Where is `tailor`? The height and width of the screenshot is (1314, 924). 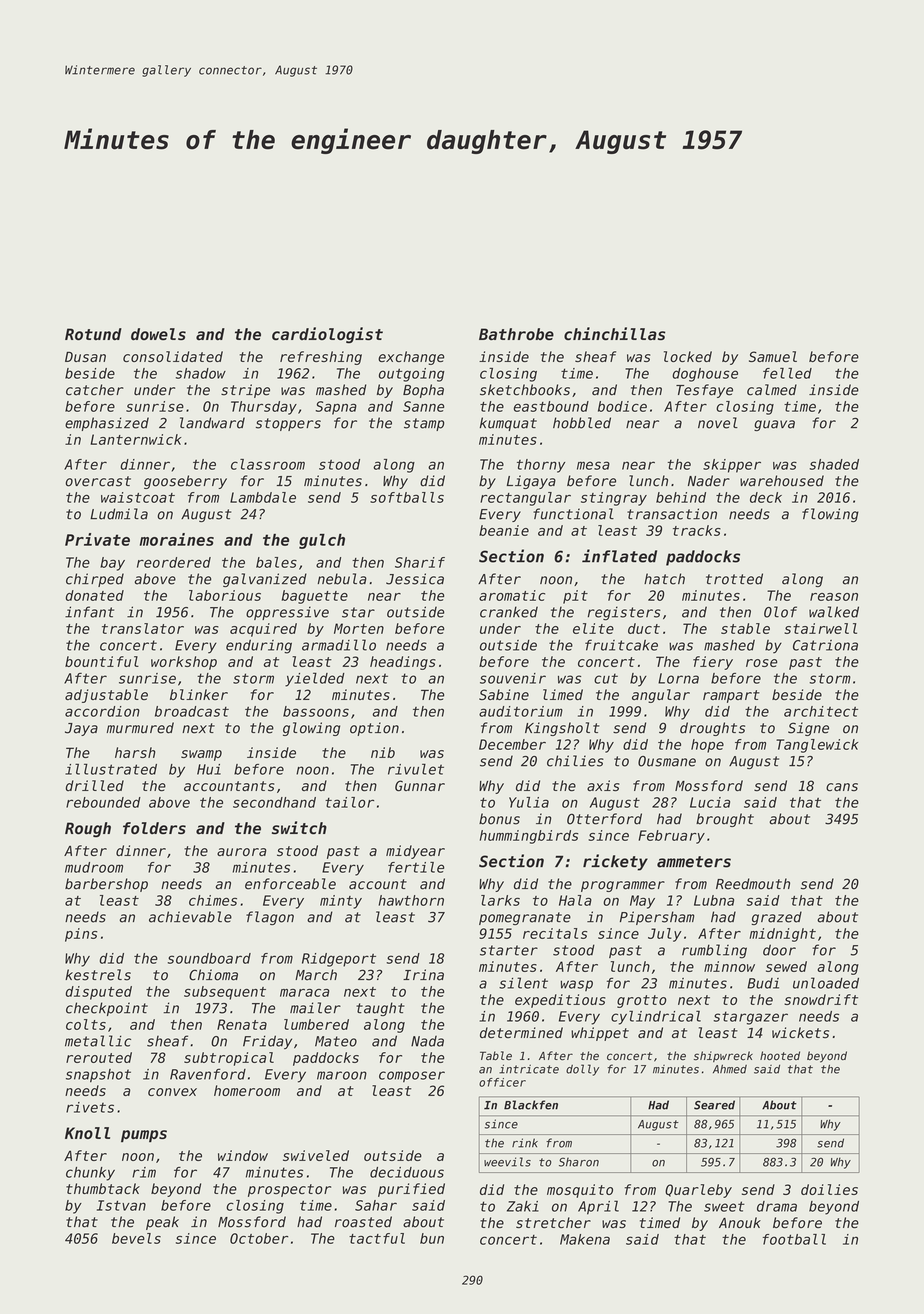 tailor is located at coordinates (349, 802).
